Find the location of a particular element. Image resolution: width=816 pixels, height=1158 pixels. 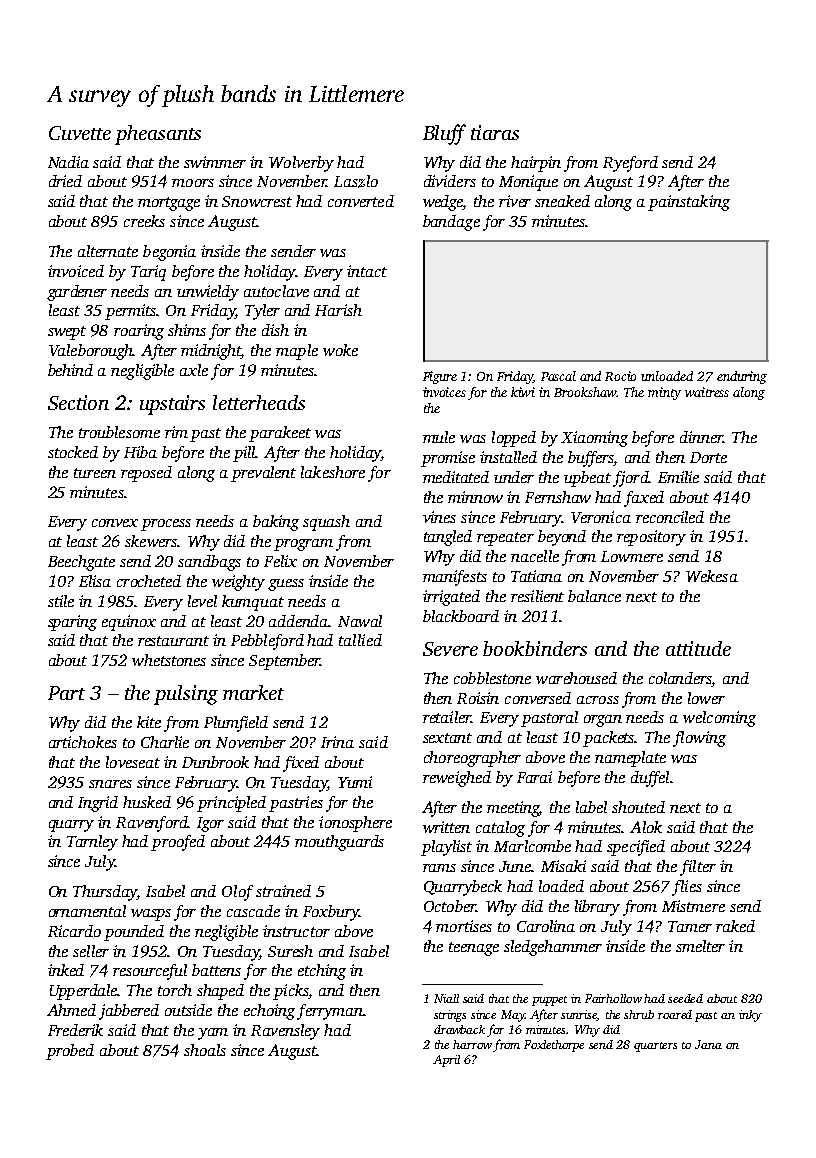

probed is located at coordinates (70, 1052).
